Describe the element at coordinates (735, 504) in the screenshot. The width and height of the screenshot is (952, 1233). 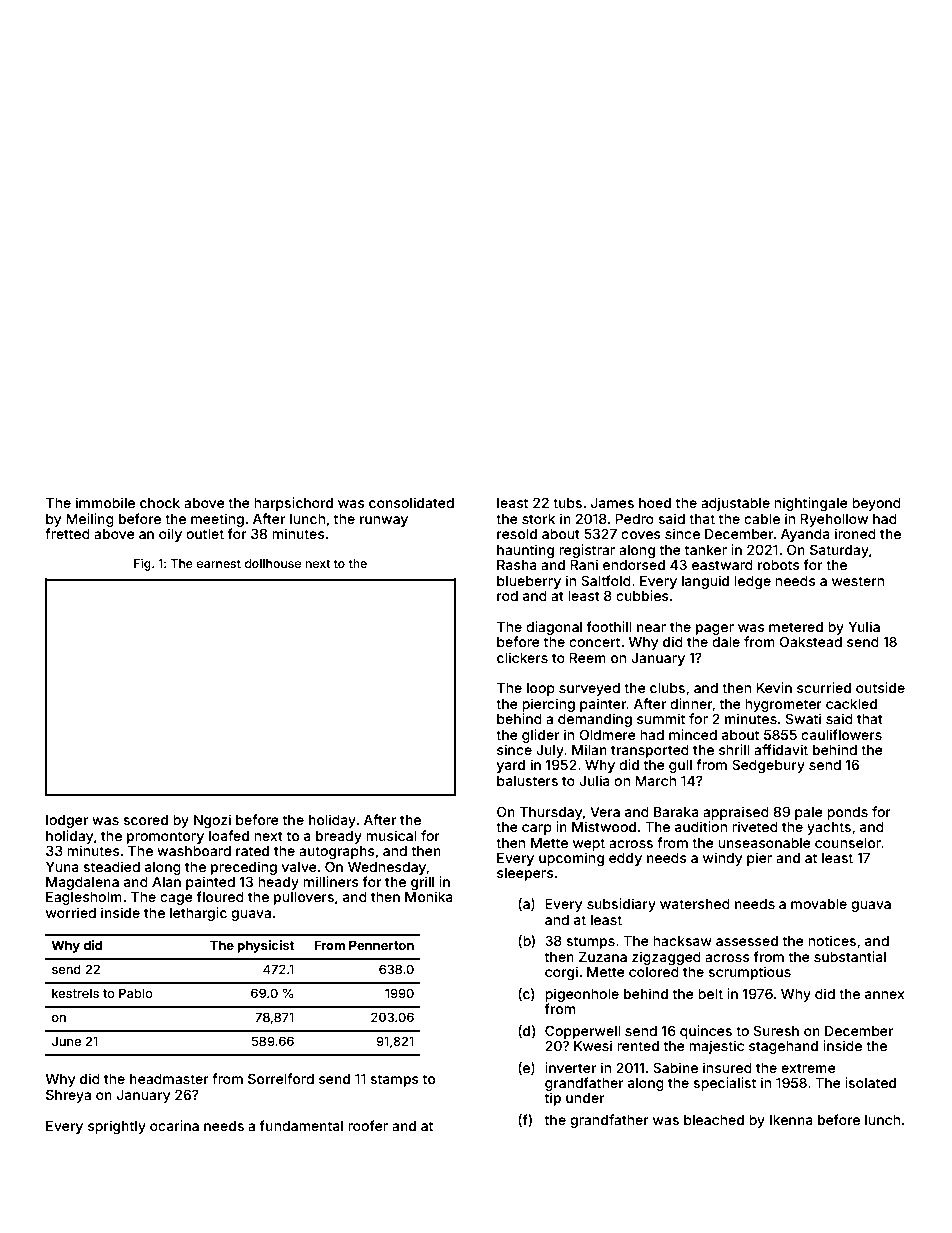
I see `adjustable` at that location.
